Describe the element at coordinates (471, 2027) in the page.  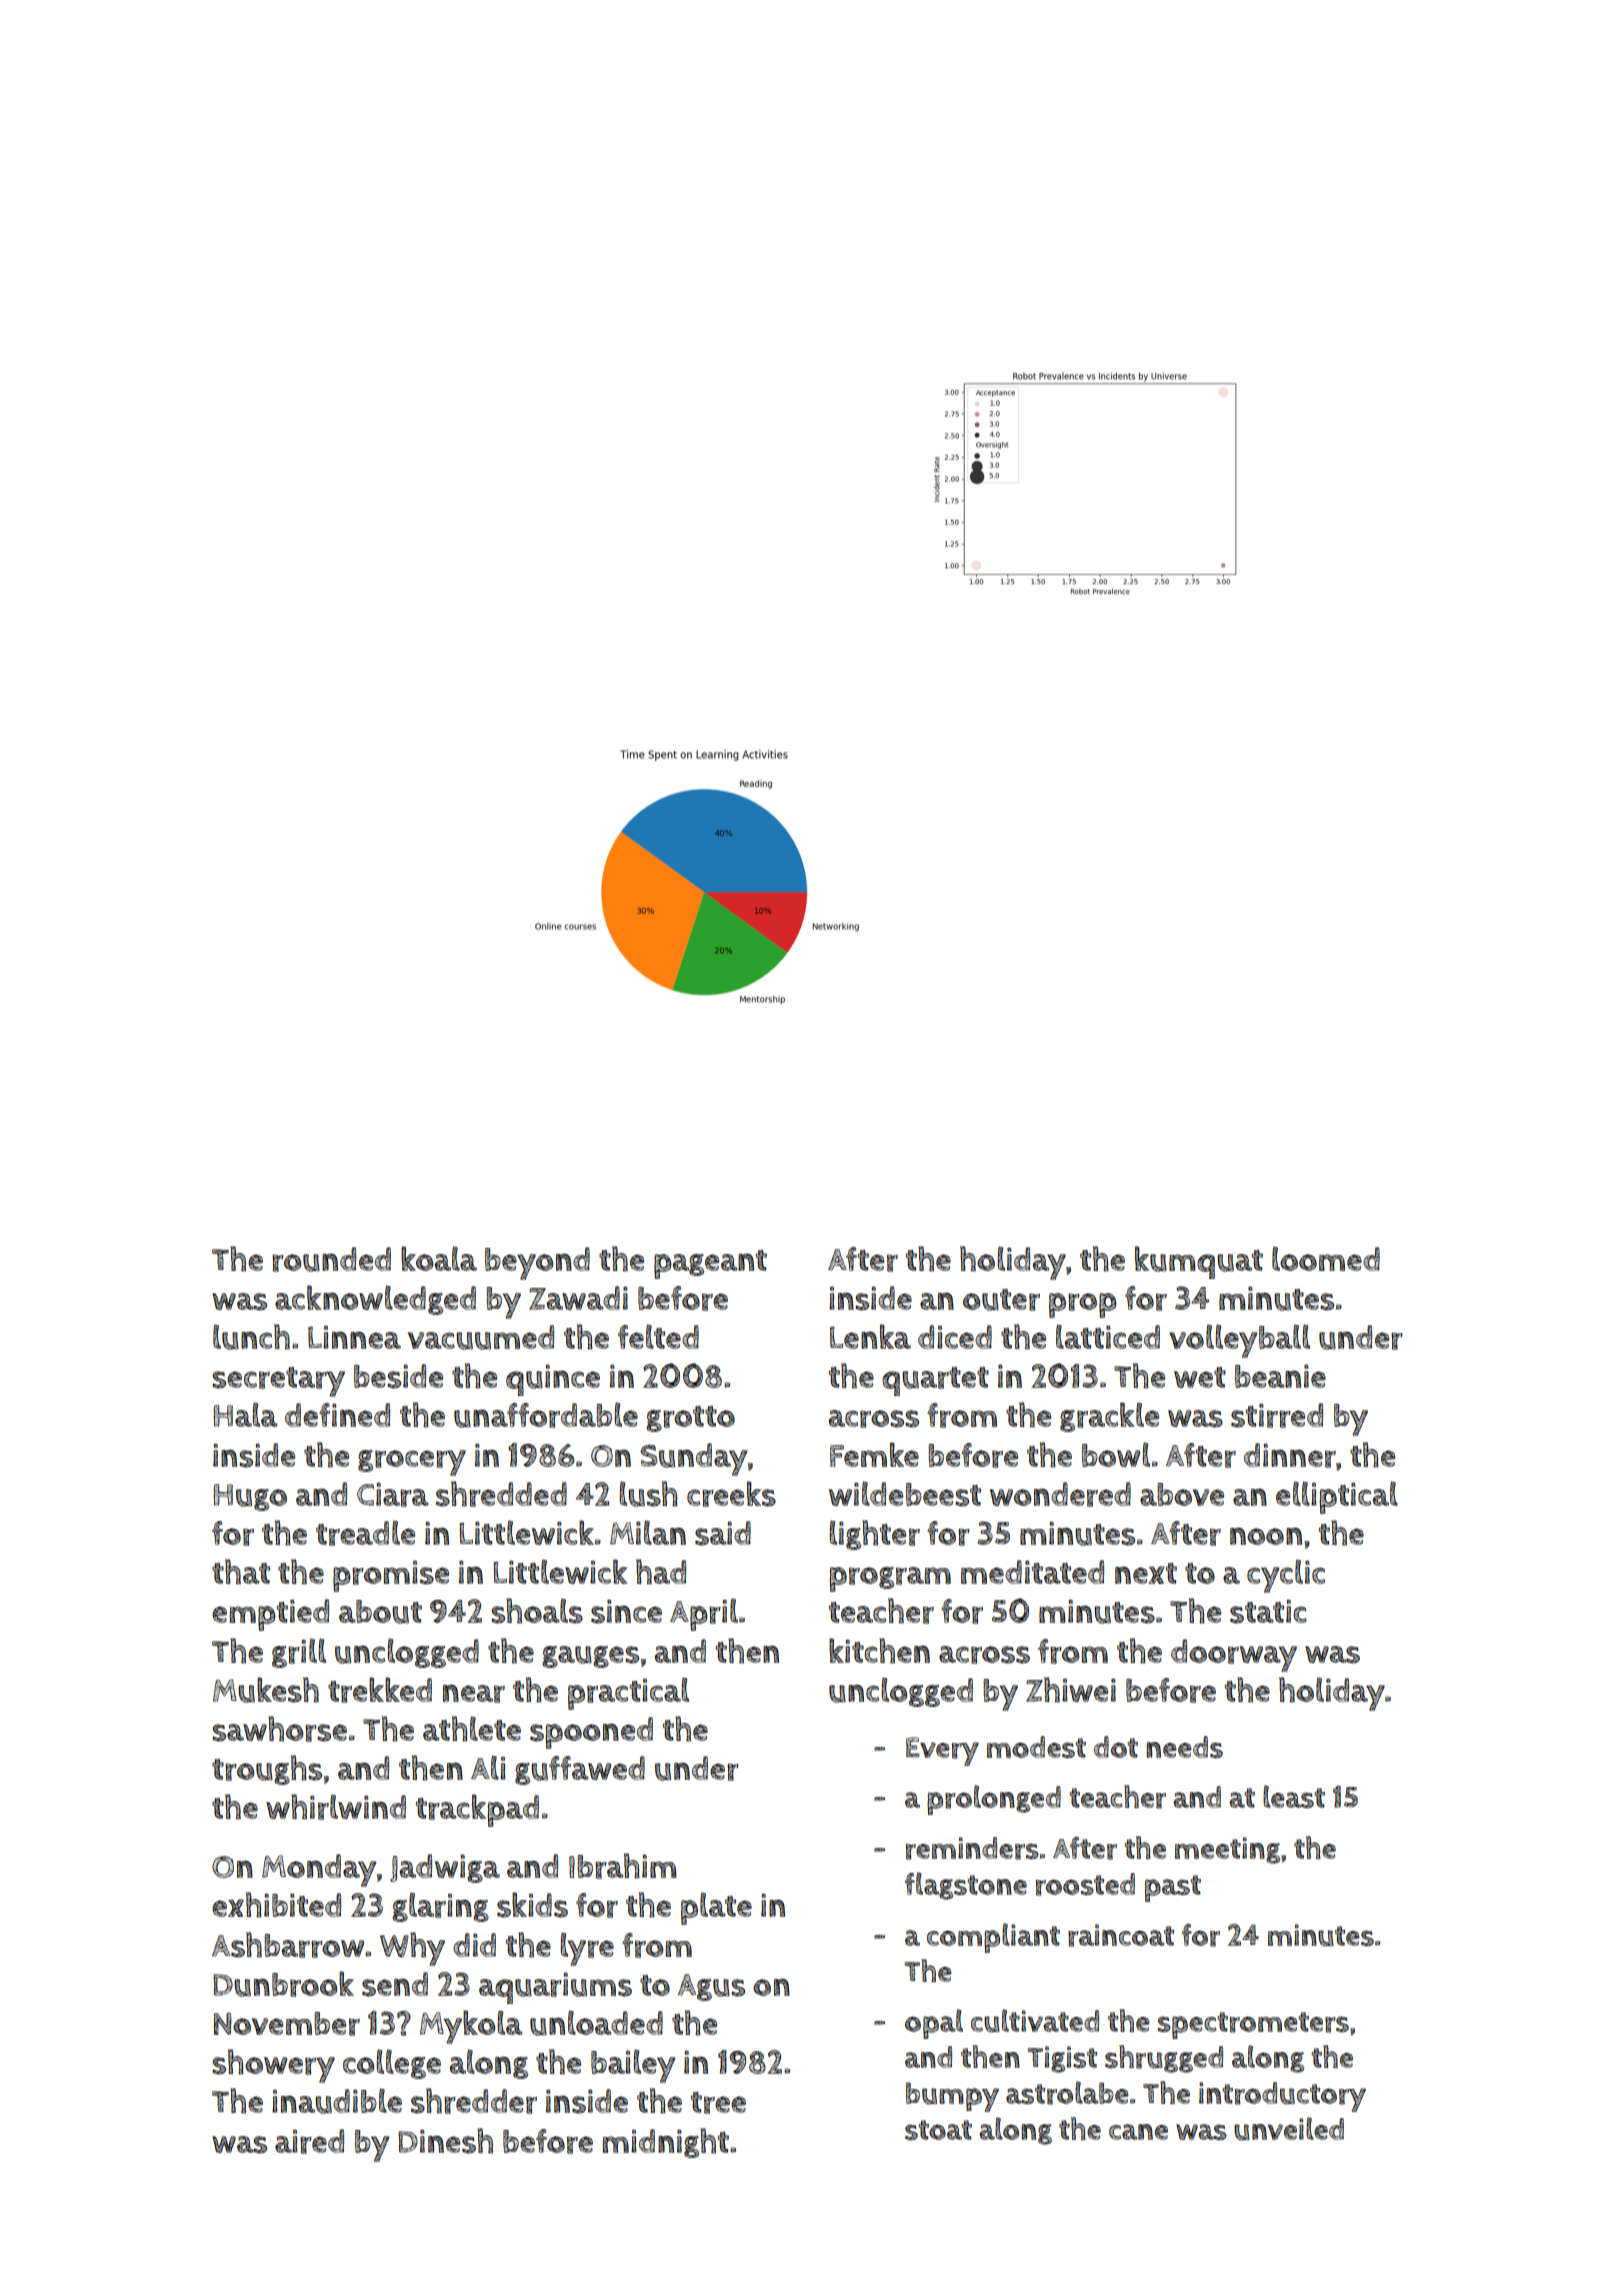
I see `Mykola` at that location.
